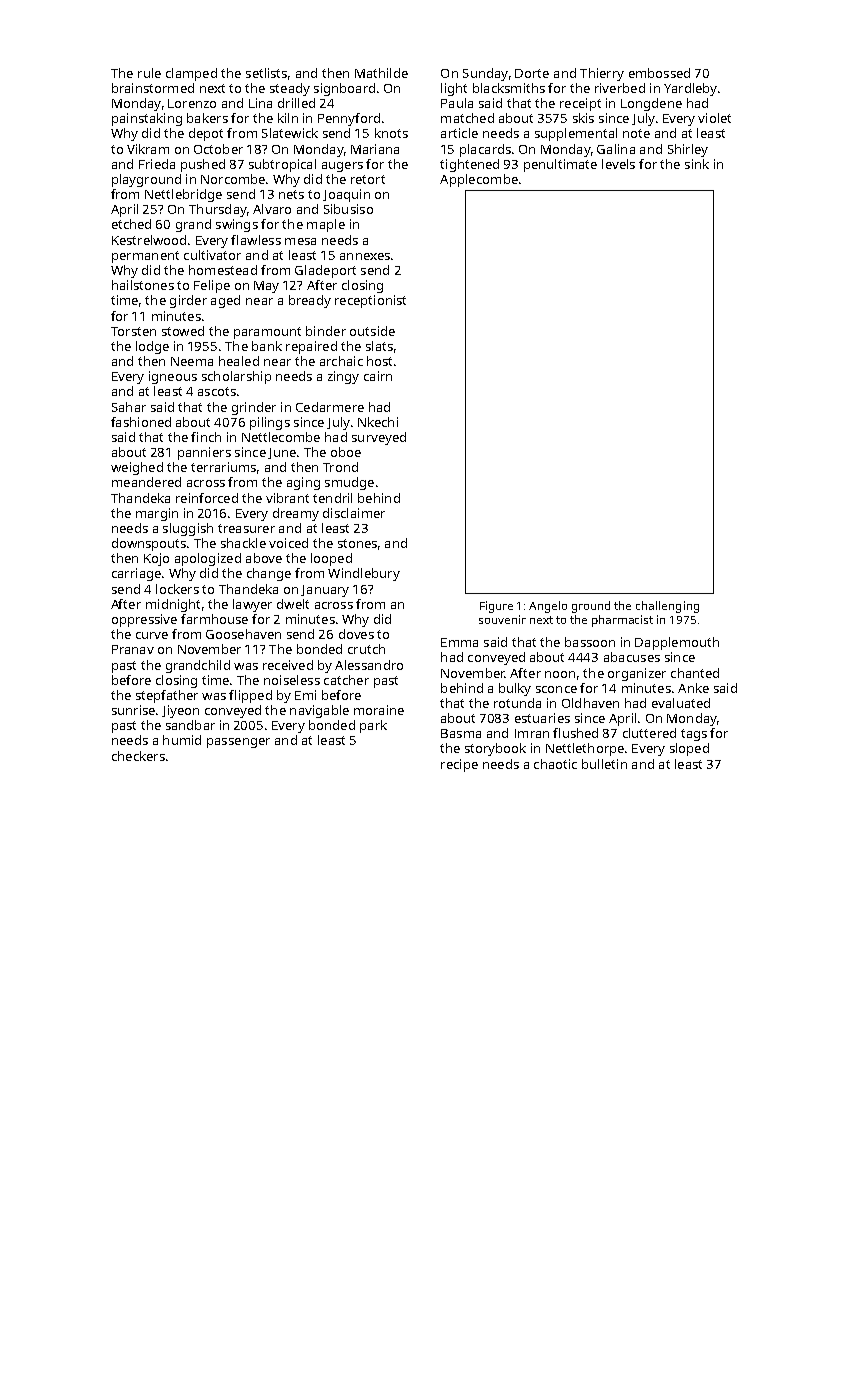 The image size is (849, 1400). What do you see at coordinates (370, 301) in the screenshot?
I see `receptionist` at bounding box center [370, 301].
